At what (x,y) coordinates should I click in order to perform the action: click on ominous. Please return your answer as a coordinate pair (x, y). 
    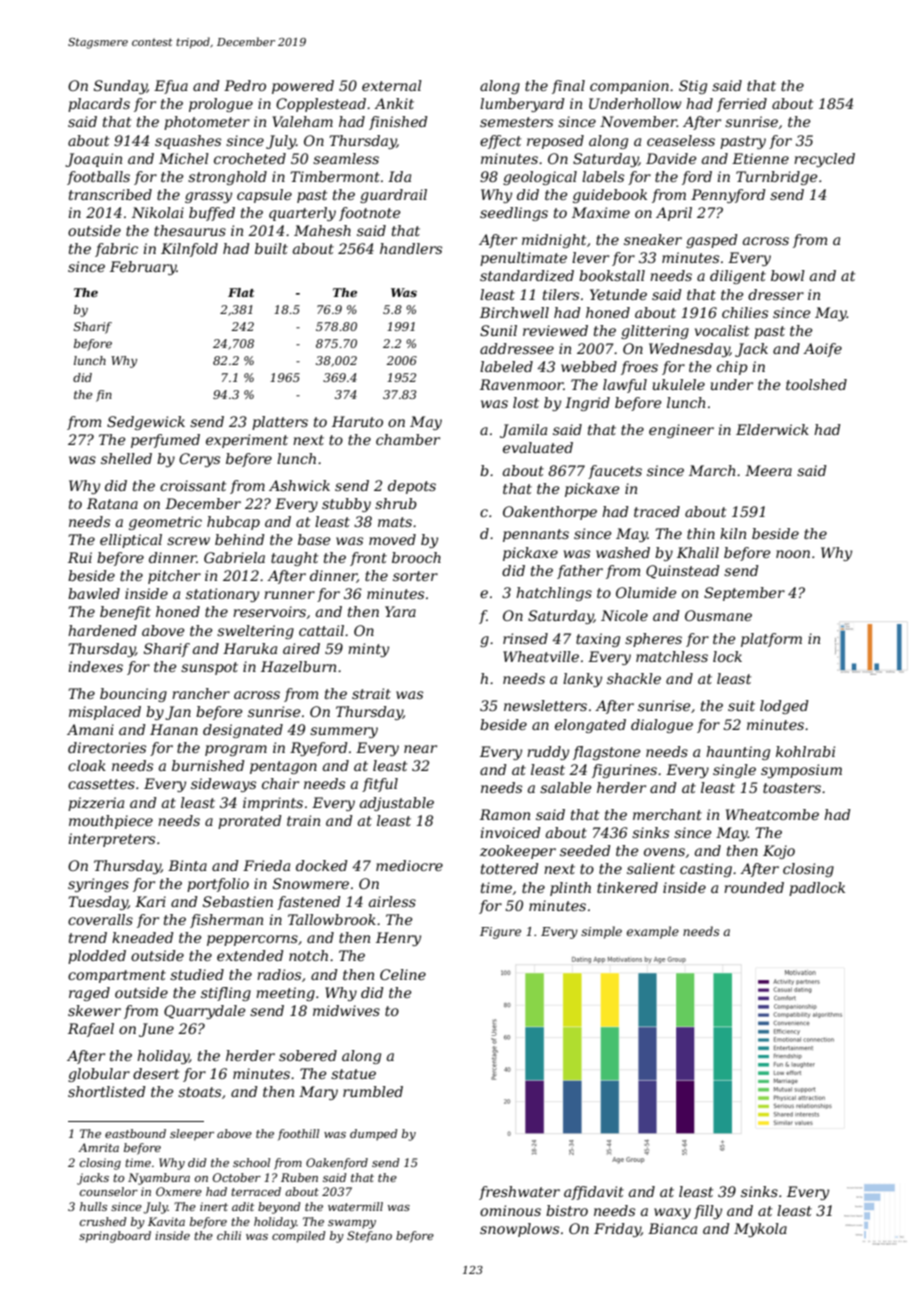
    Looking at the image, I should click on (510, 1210).
